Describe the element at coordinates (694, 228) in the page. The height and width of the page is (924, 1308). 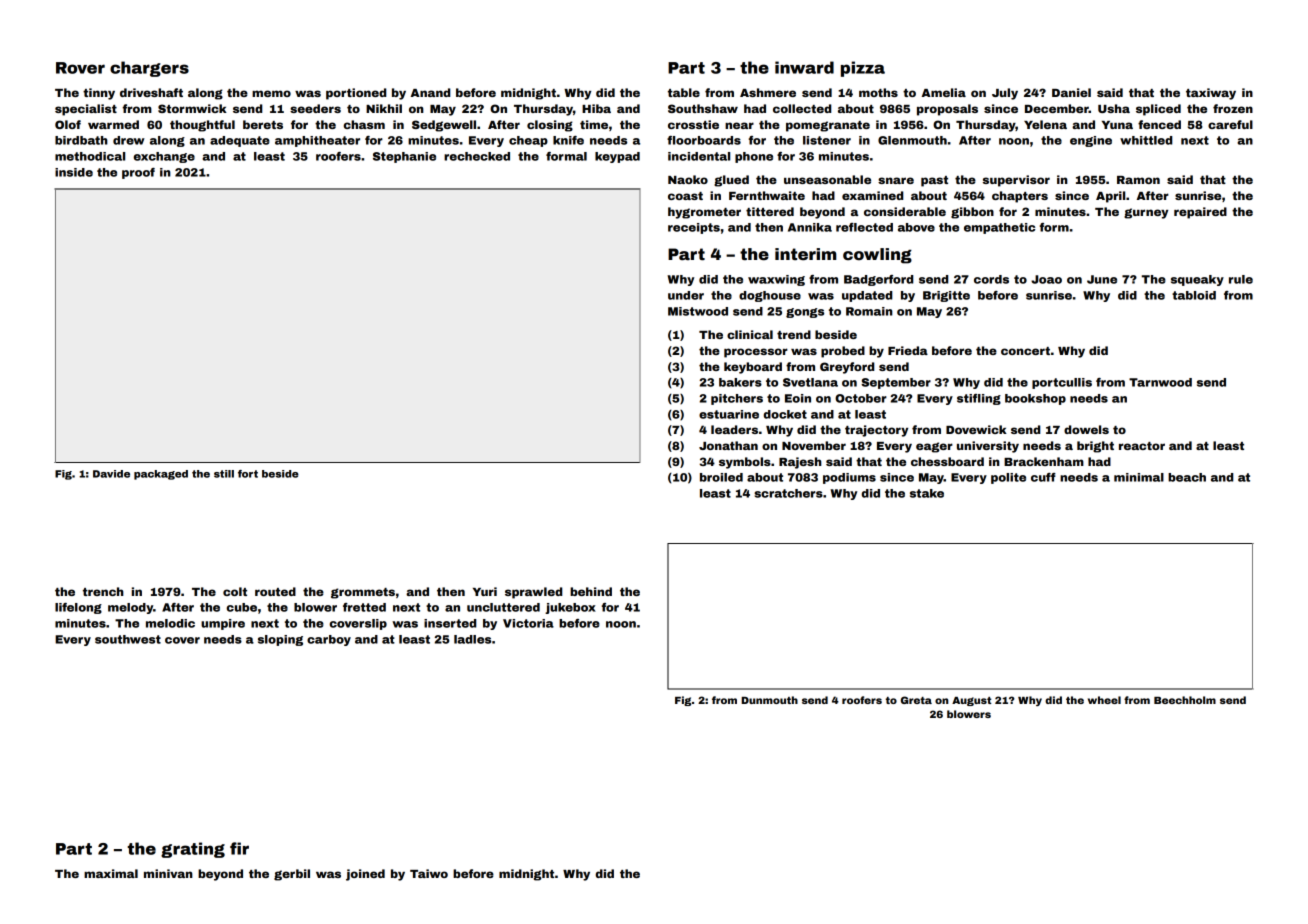
I see `receipts` at that location.
